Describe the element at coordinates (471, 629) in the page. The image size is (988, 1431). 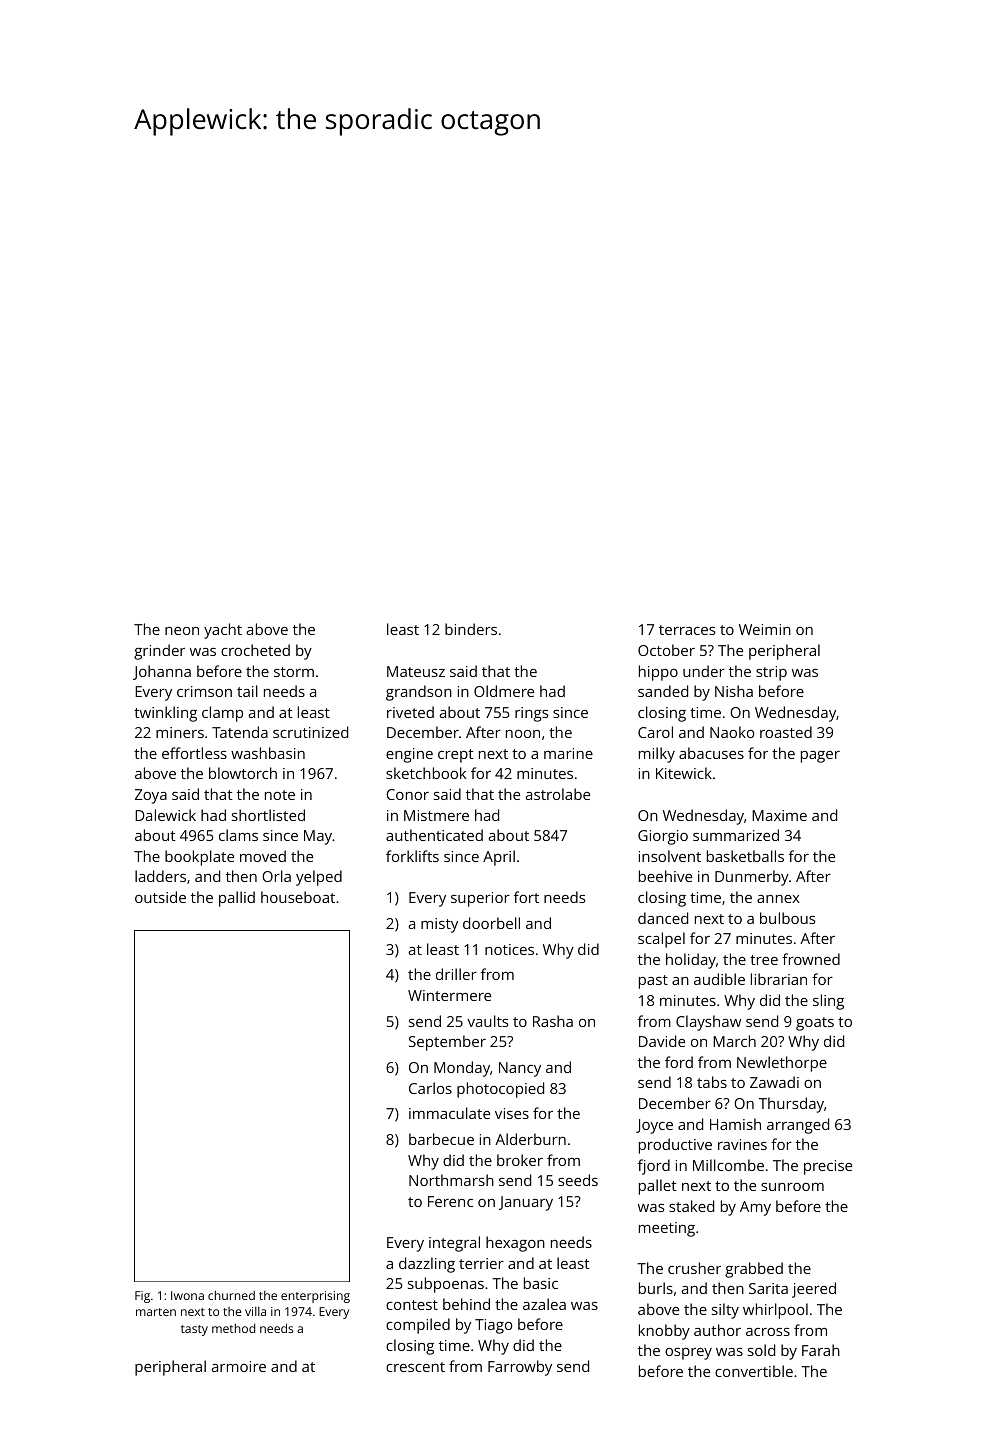
I see `binders` at that location.
